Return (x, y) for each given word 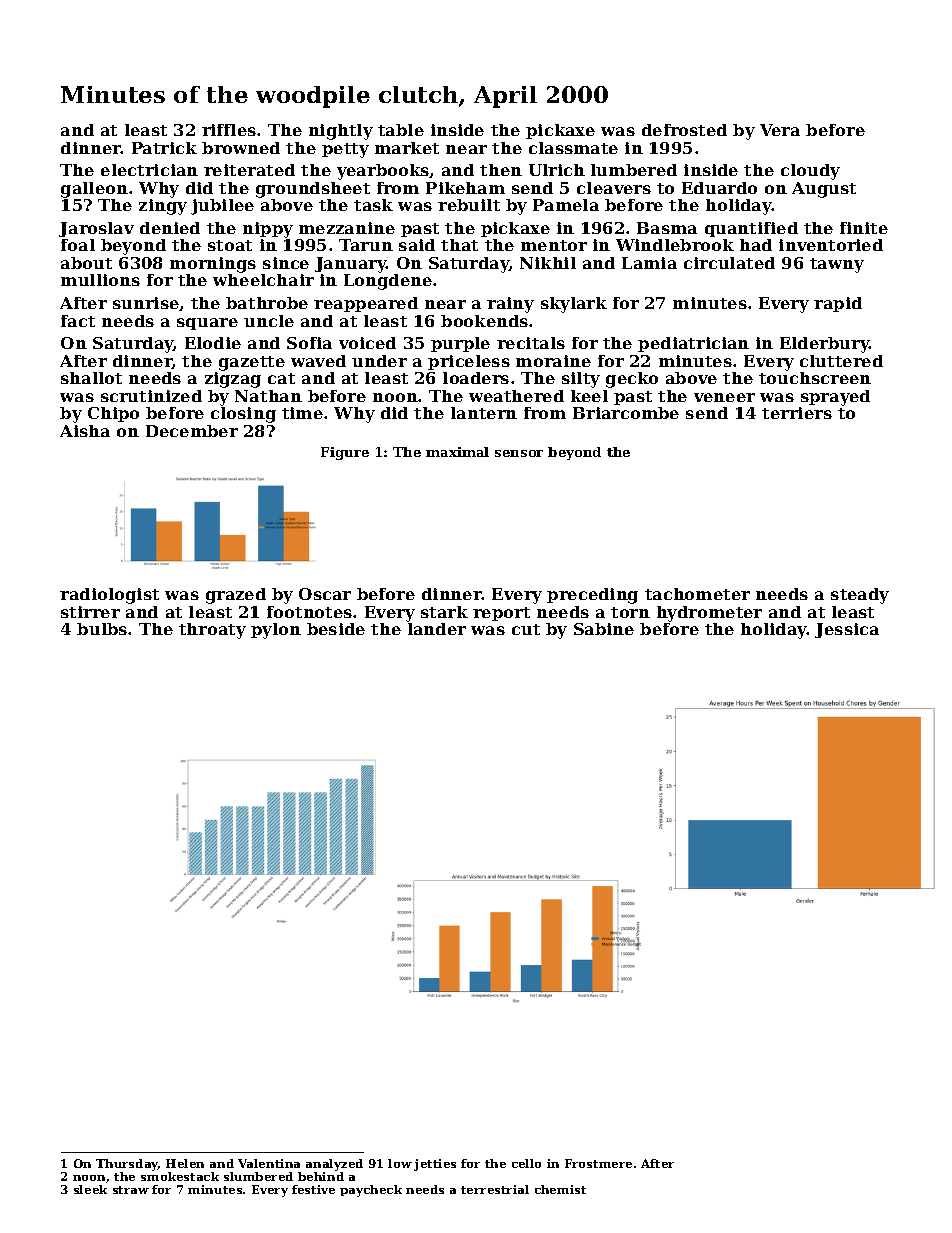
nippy (268, 230)
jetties (435, 1165)
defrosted (684, 130)
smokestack (180, 1176)
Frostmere (598, 1163)
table (401, 130)
